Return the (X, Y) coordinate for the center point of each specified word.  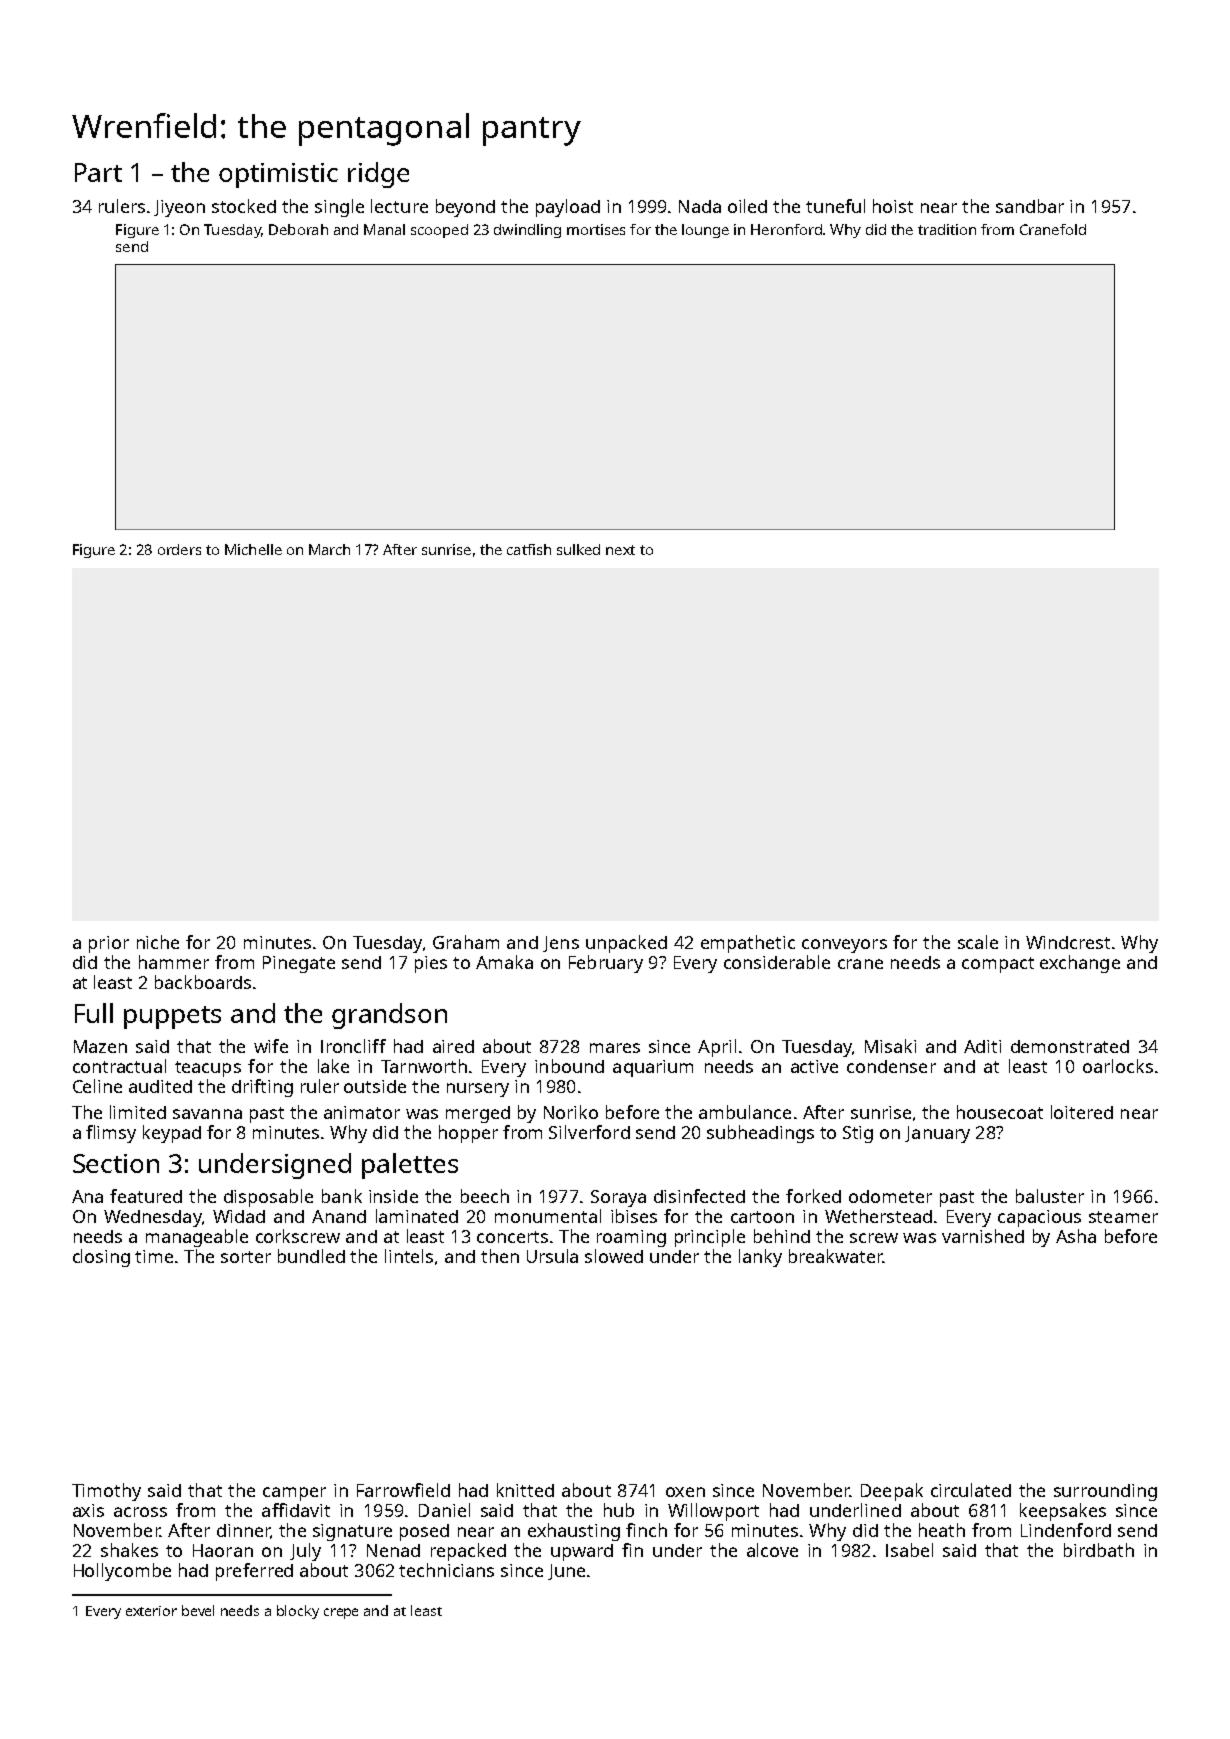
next (620, 550)
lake (333, 1066)
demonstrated (1070, 1046)
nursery (478, 1090)
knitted (525, 1490)
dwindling (527, 231)
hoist (893, 206)
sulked (578, 549)
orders (179, 549)
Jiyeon (179, 208)
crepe (341, 1613)
